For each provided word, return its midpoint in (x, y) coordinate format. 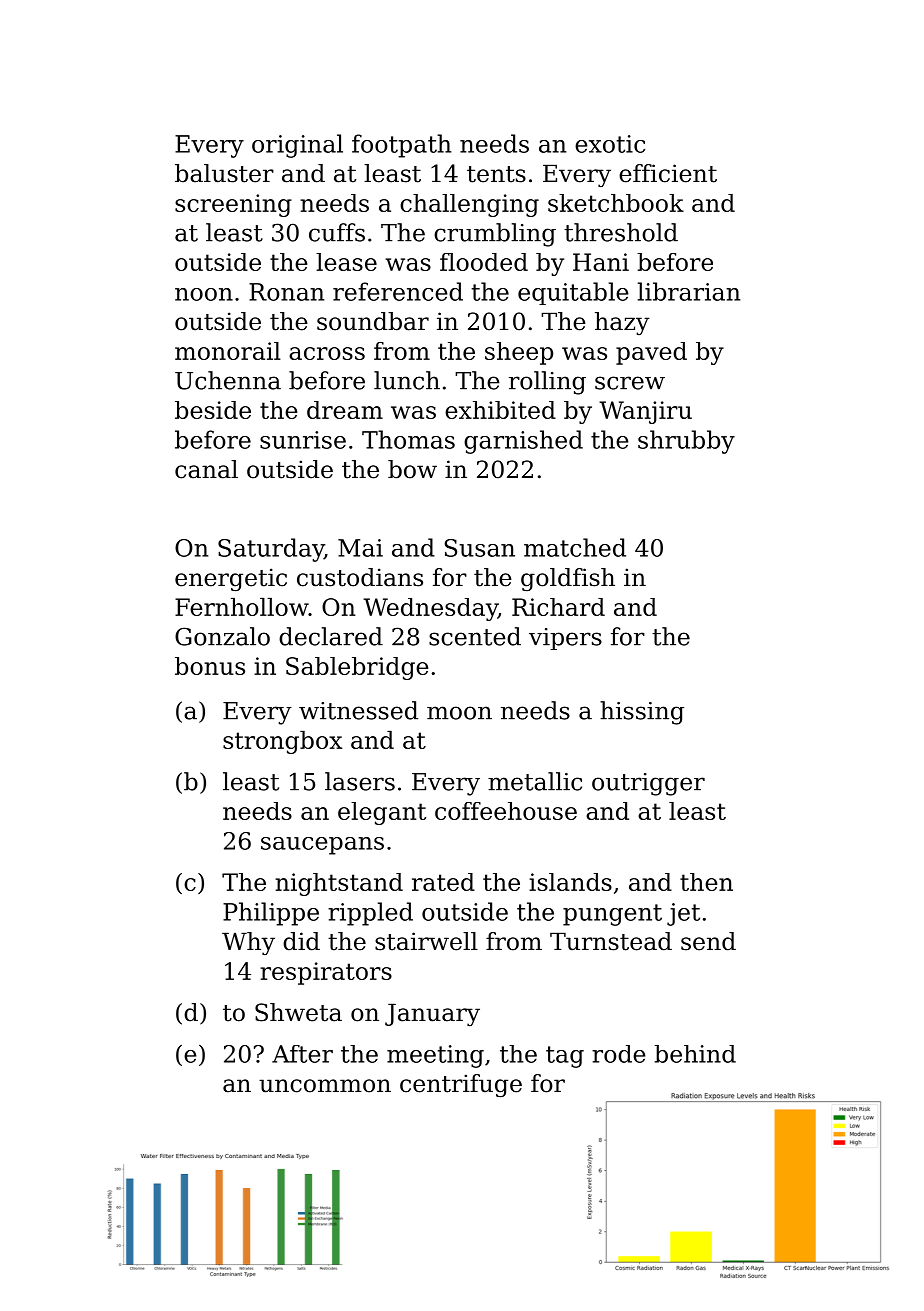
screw (630, 383)
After (302, 1054)
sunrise (303, 440)
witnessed (358, 710)
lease (346, 262)
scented (475, 636)
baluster (224, 173)
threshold (621, 232)
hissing (642, 713)
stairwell (426, 941)
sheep (519, 353)
